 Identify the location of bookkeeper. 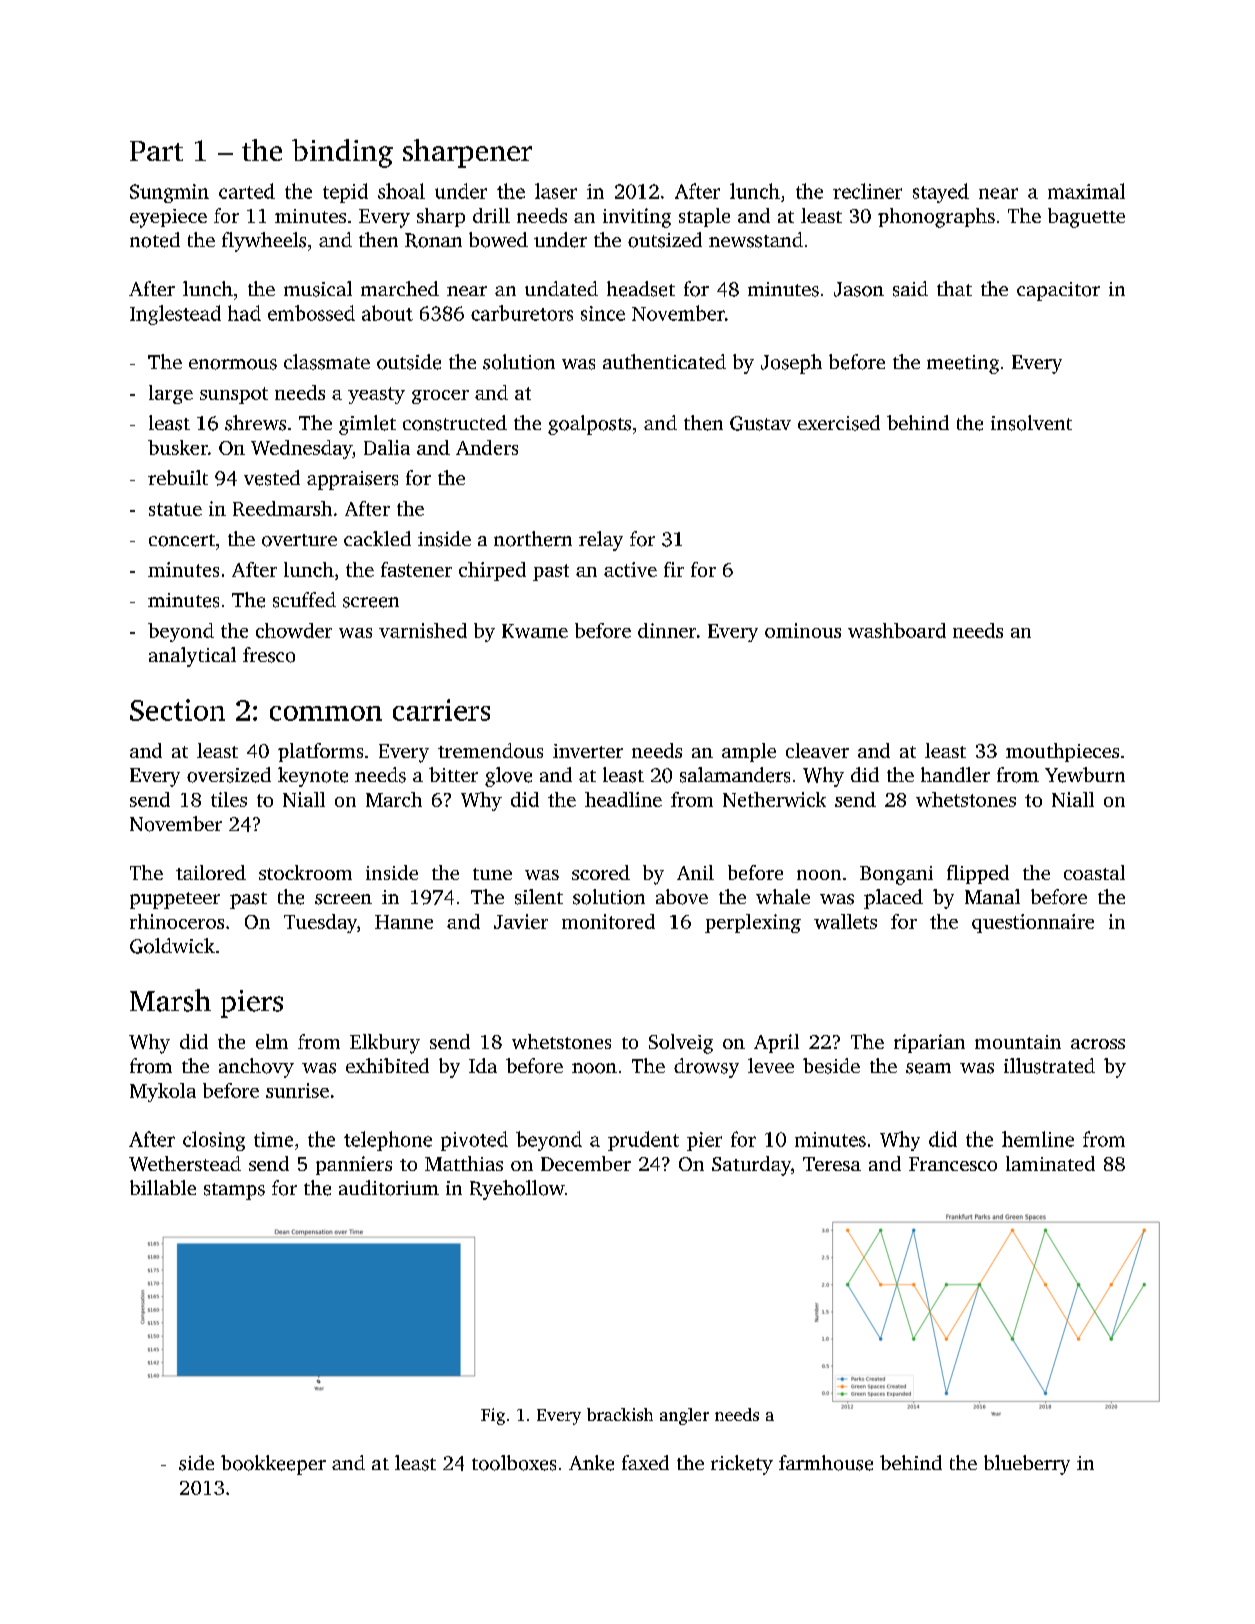
(273, 1465).
